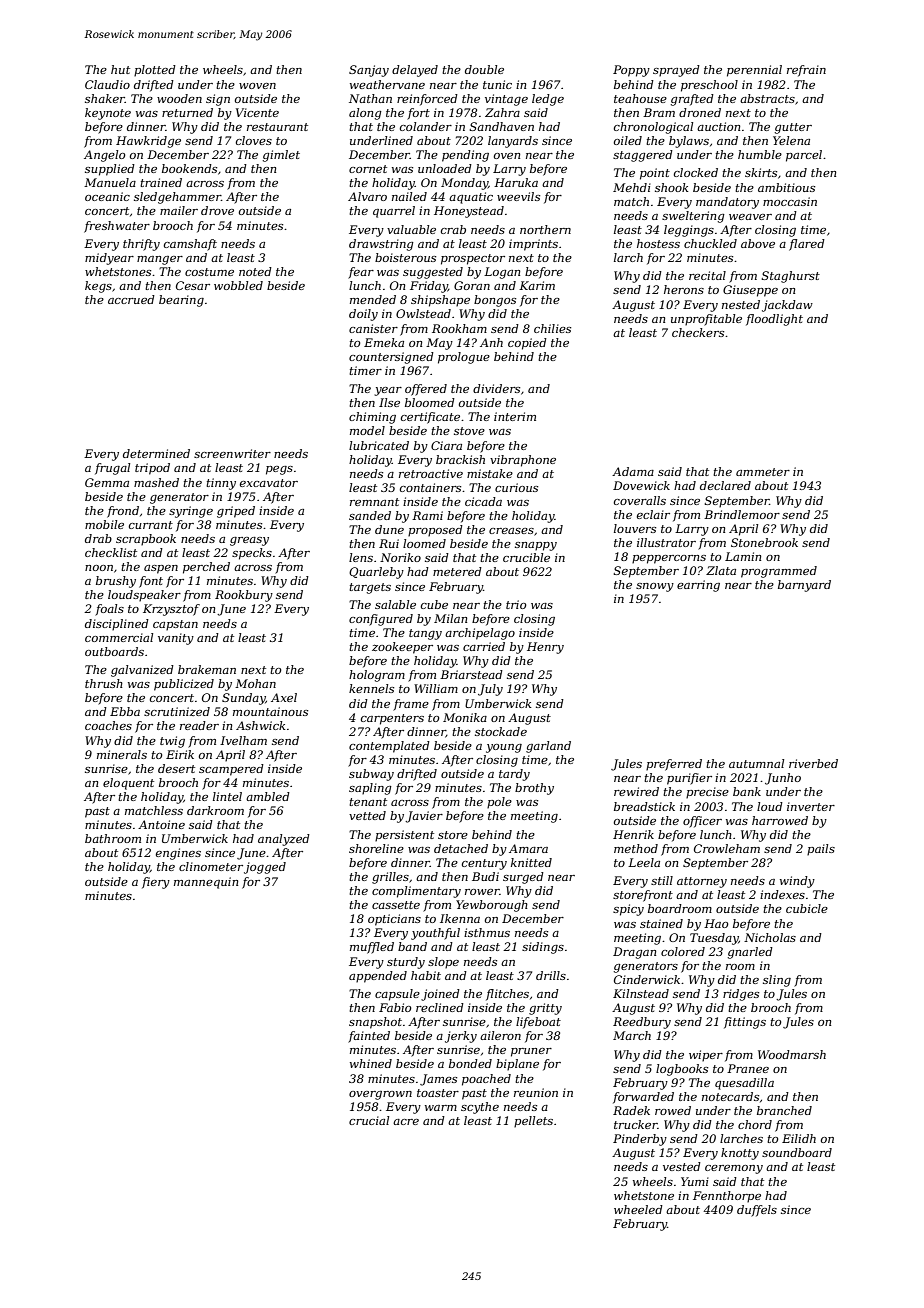 Image resolution: width=924 pixels, height=1308 pixels. Describe the element at coordinates (98, 538) in the page. I see `drab` at that location.
